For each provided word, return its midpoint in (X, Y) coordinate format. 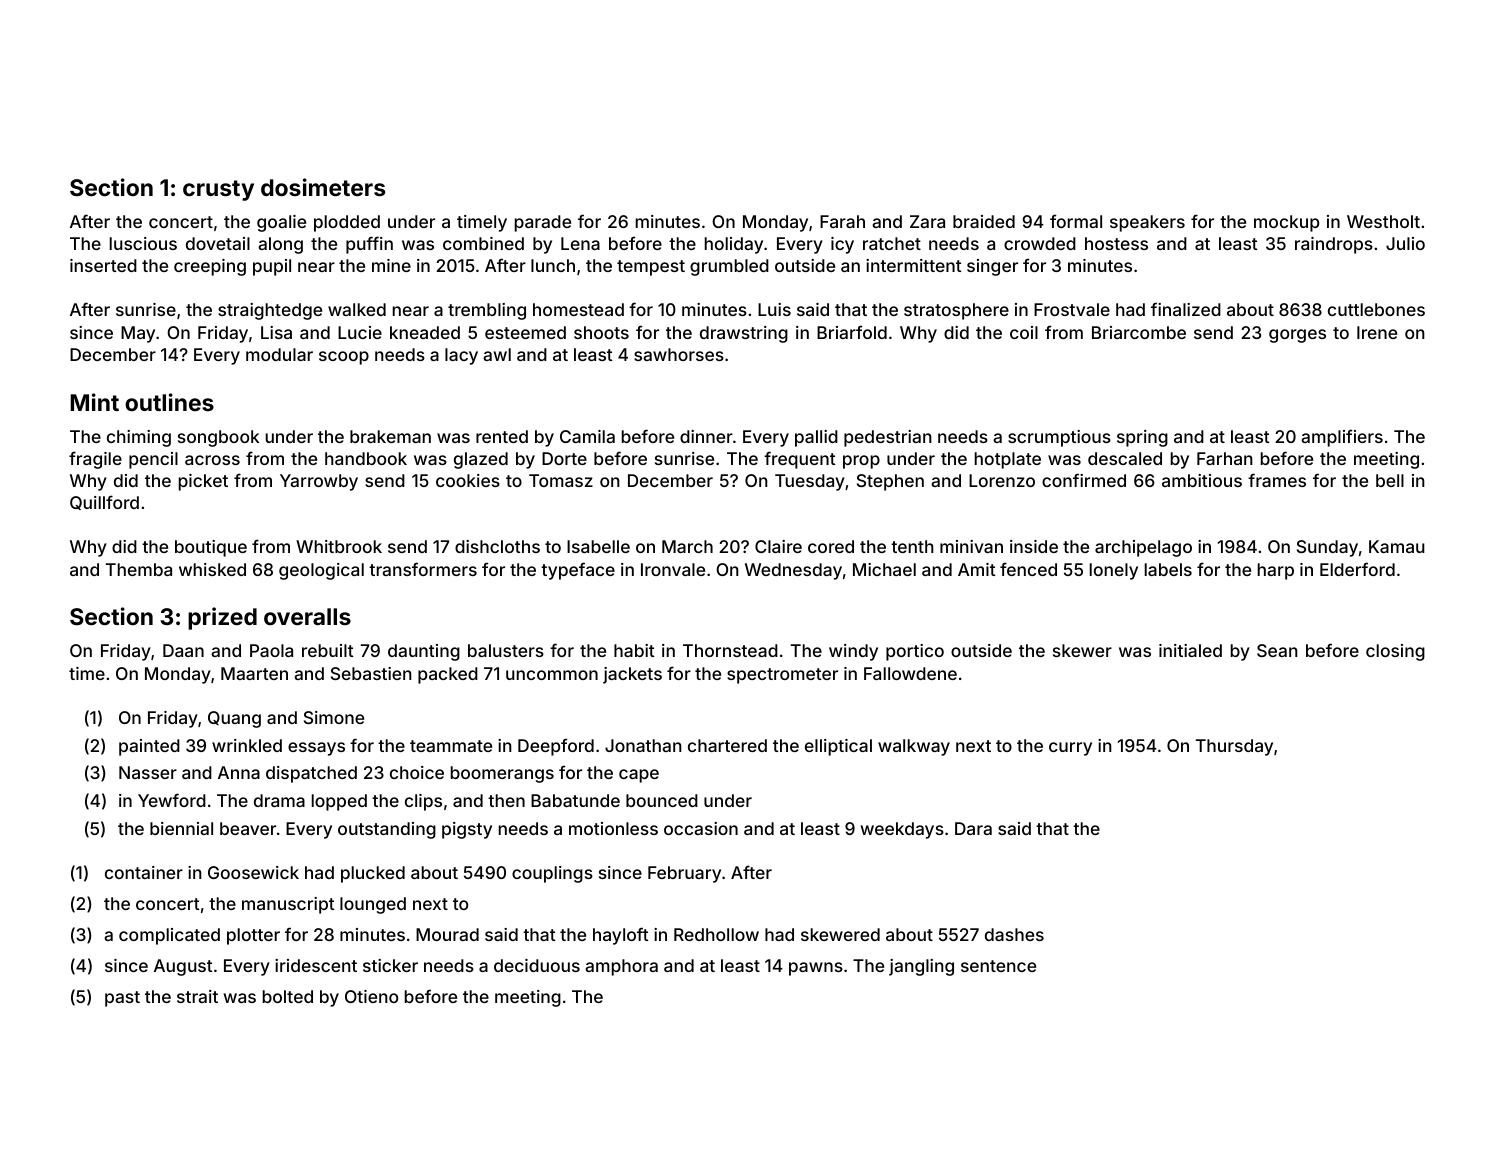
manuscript (288, 905)
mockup (1286, 223)
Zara (927, 221)
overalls (307, 616)
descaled (1125, 458)
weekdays (902, 830)
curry (1070, 749)
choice (417, 772)
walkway (914, 747)
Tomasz (561, 480)
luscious (143, 243)
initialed (1190, 650)
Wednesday (793, 571)
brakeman (390, 436)
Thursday (1234, 747)
